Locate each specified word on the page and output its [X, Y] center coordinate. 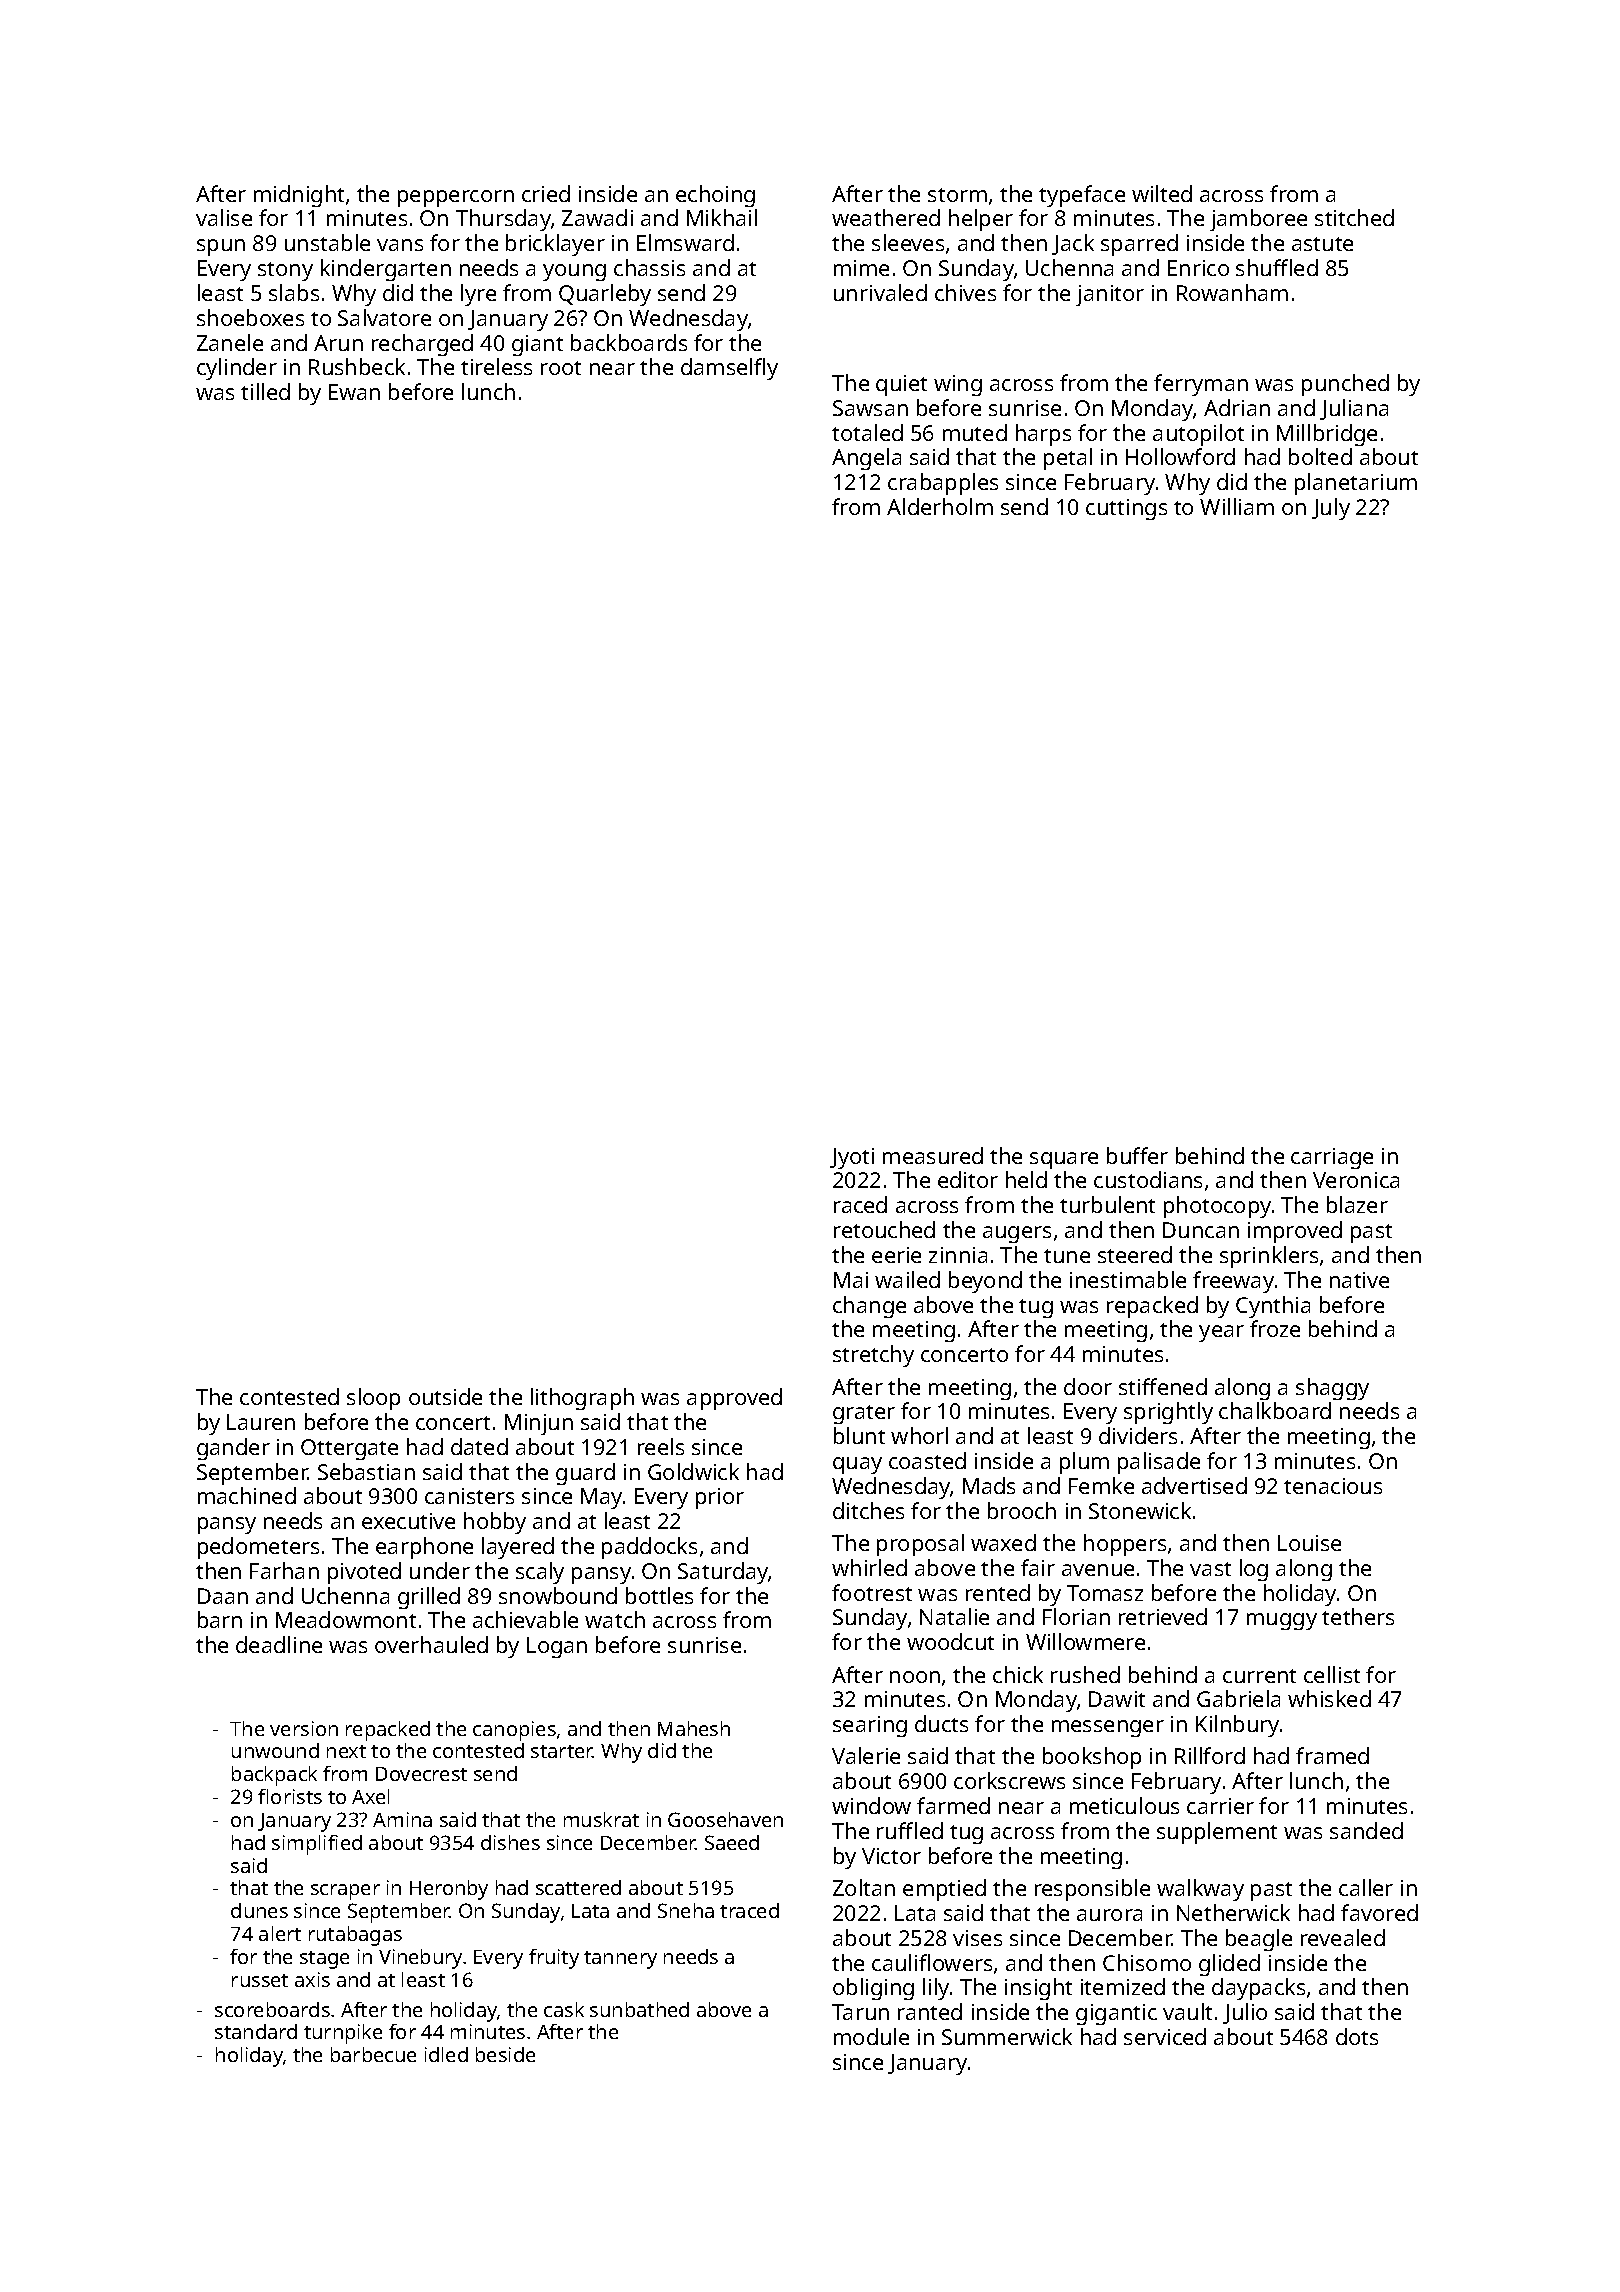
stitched [1354, 217]
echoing [715, 196]
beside [505, 2054]
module [871, 2036]
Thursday [503, 220]
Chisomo [1147, 1962]
